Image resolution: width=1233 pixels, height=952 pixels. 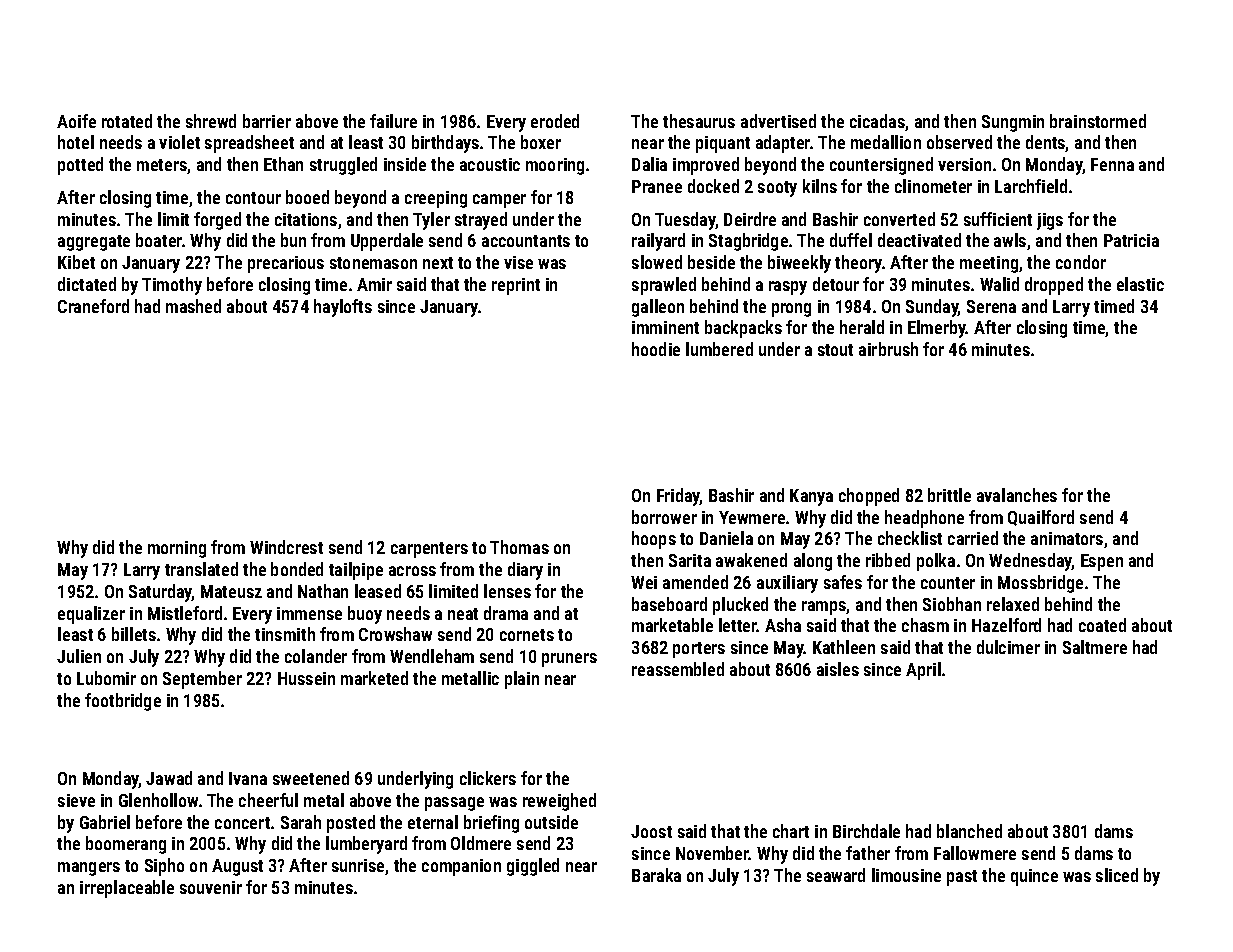 What do you see at coordinates (1017, 495) in the document?
I see `avalanches` at bounding box center [1017, 495].
